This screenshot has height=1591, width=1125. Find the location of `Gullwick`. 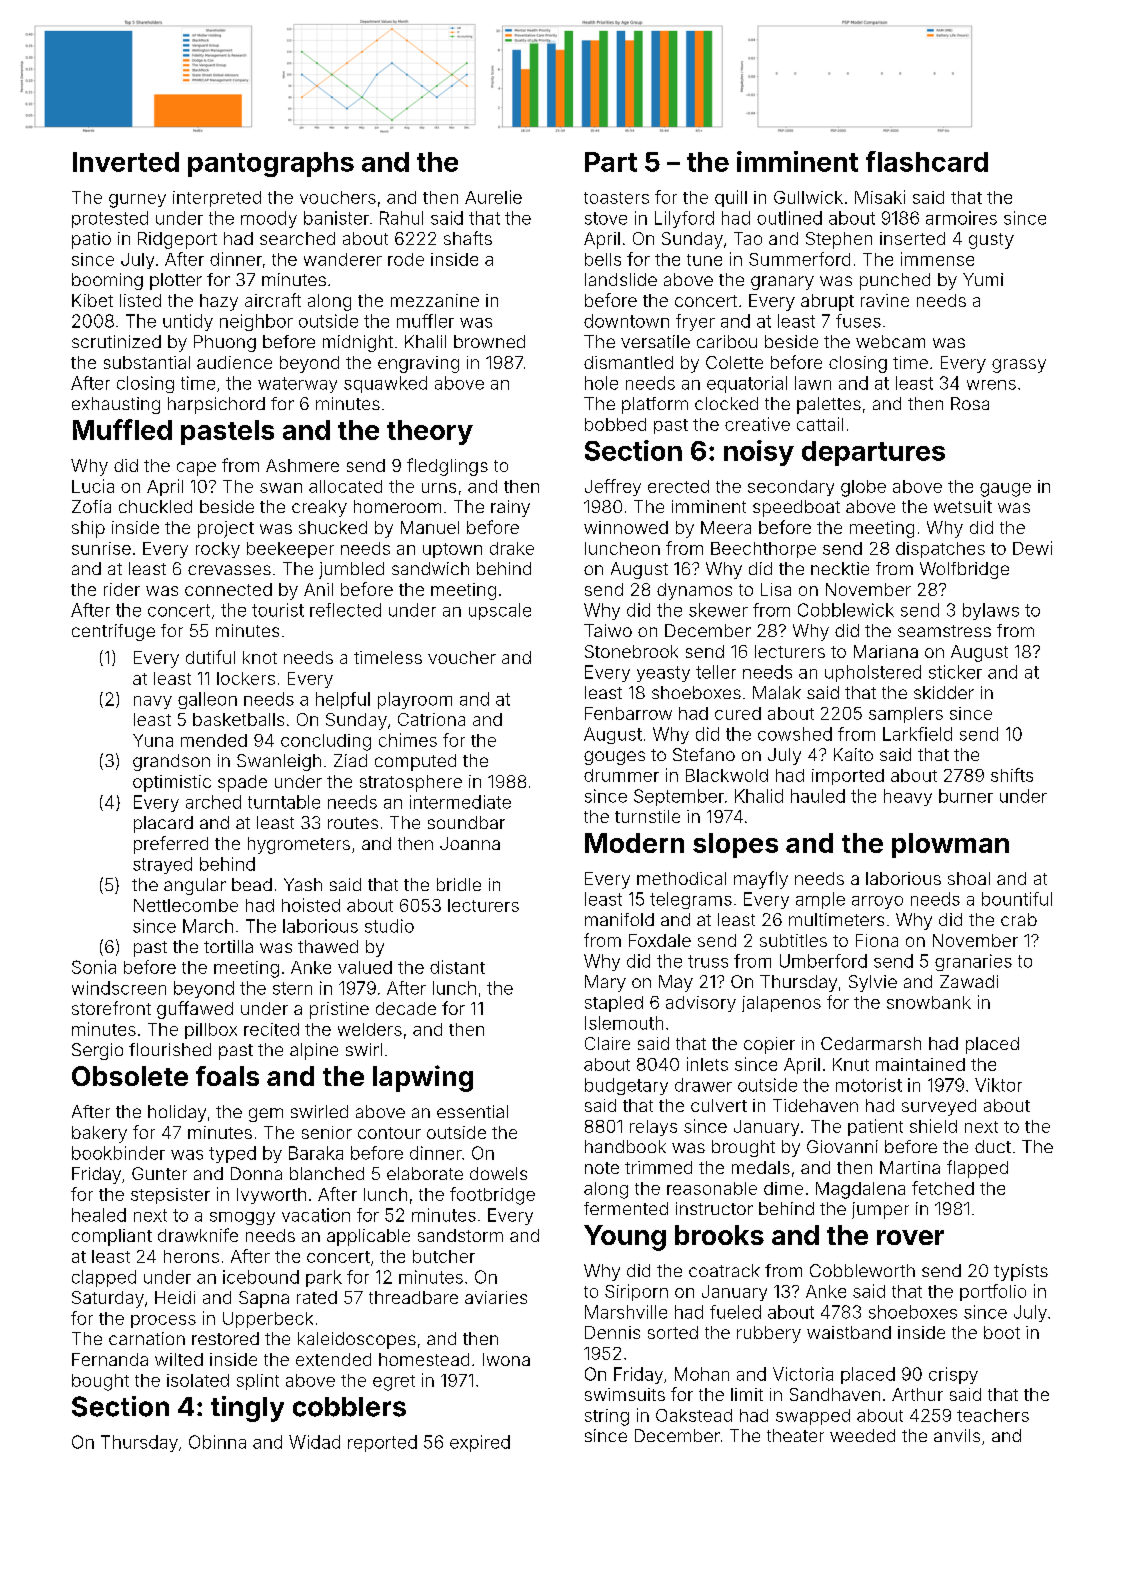

Gullwick is located at coordinates (808, 197).
